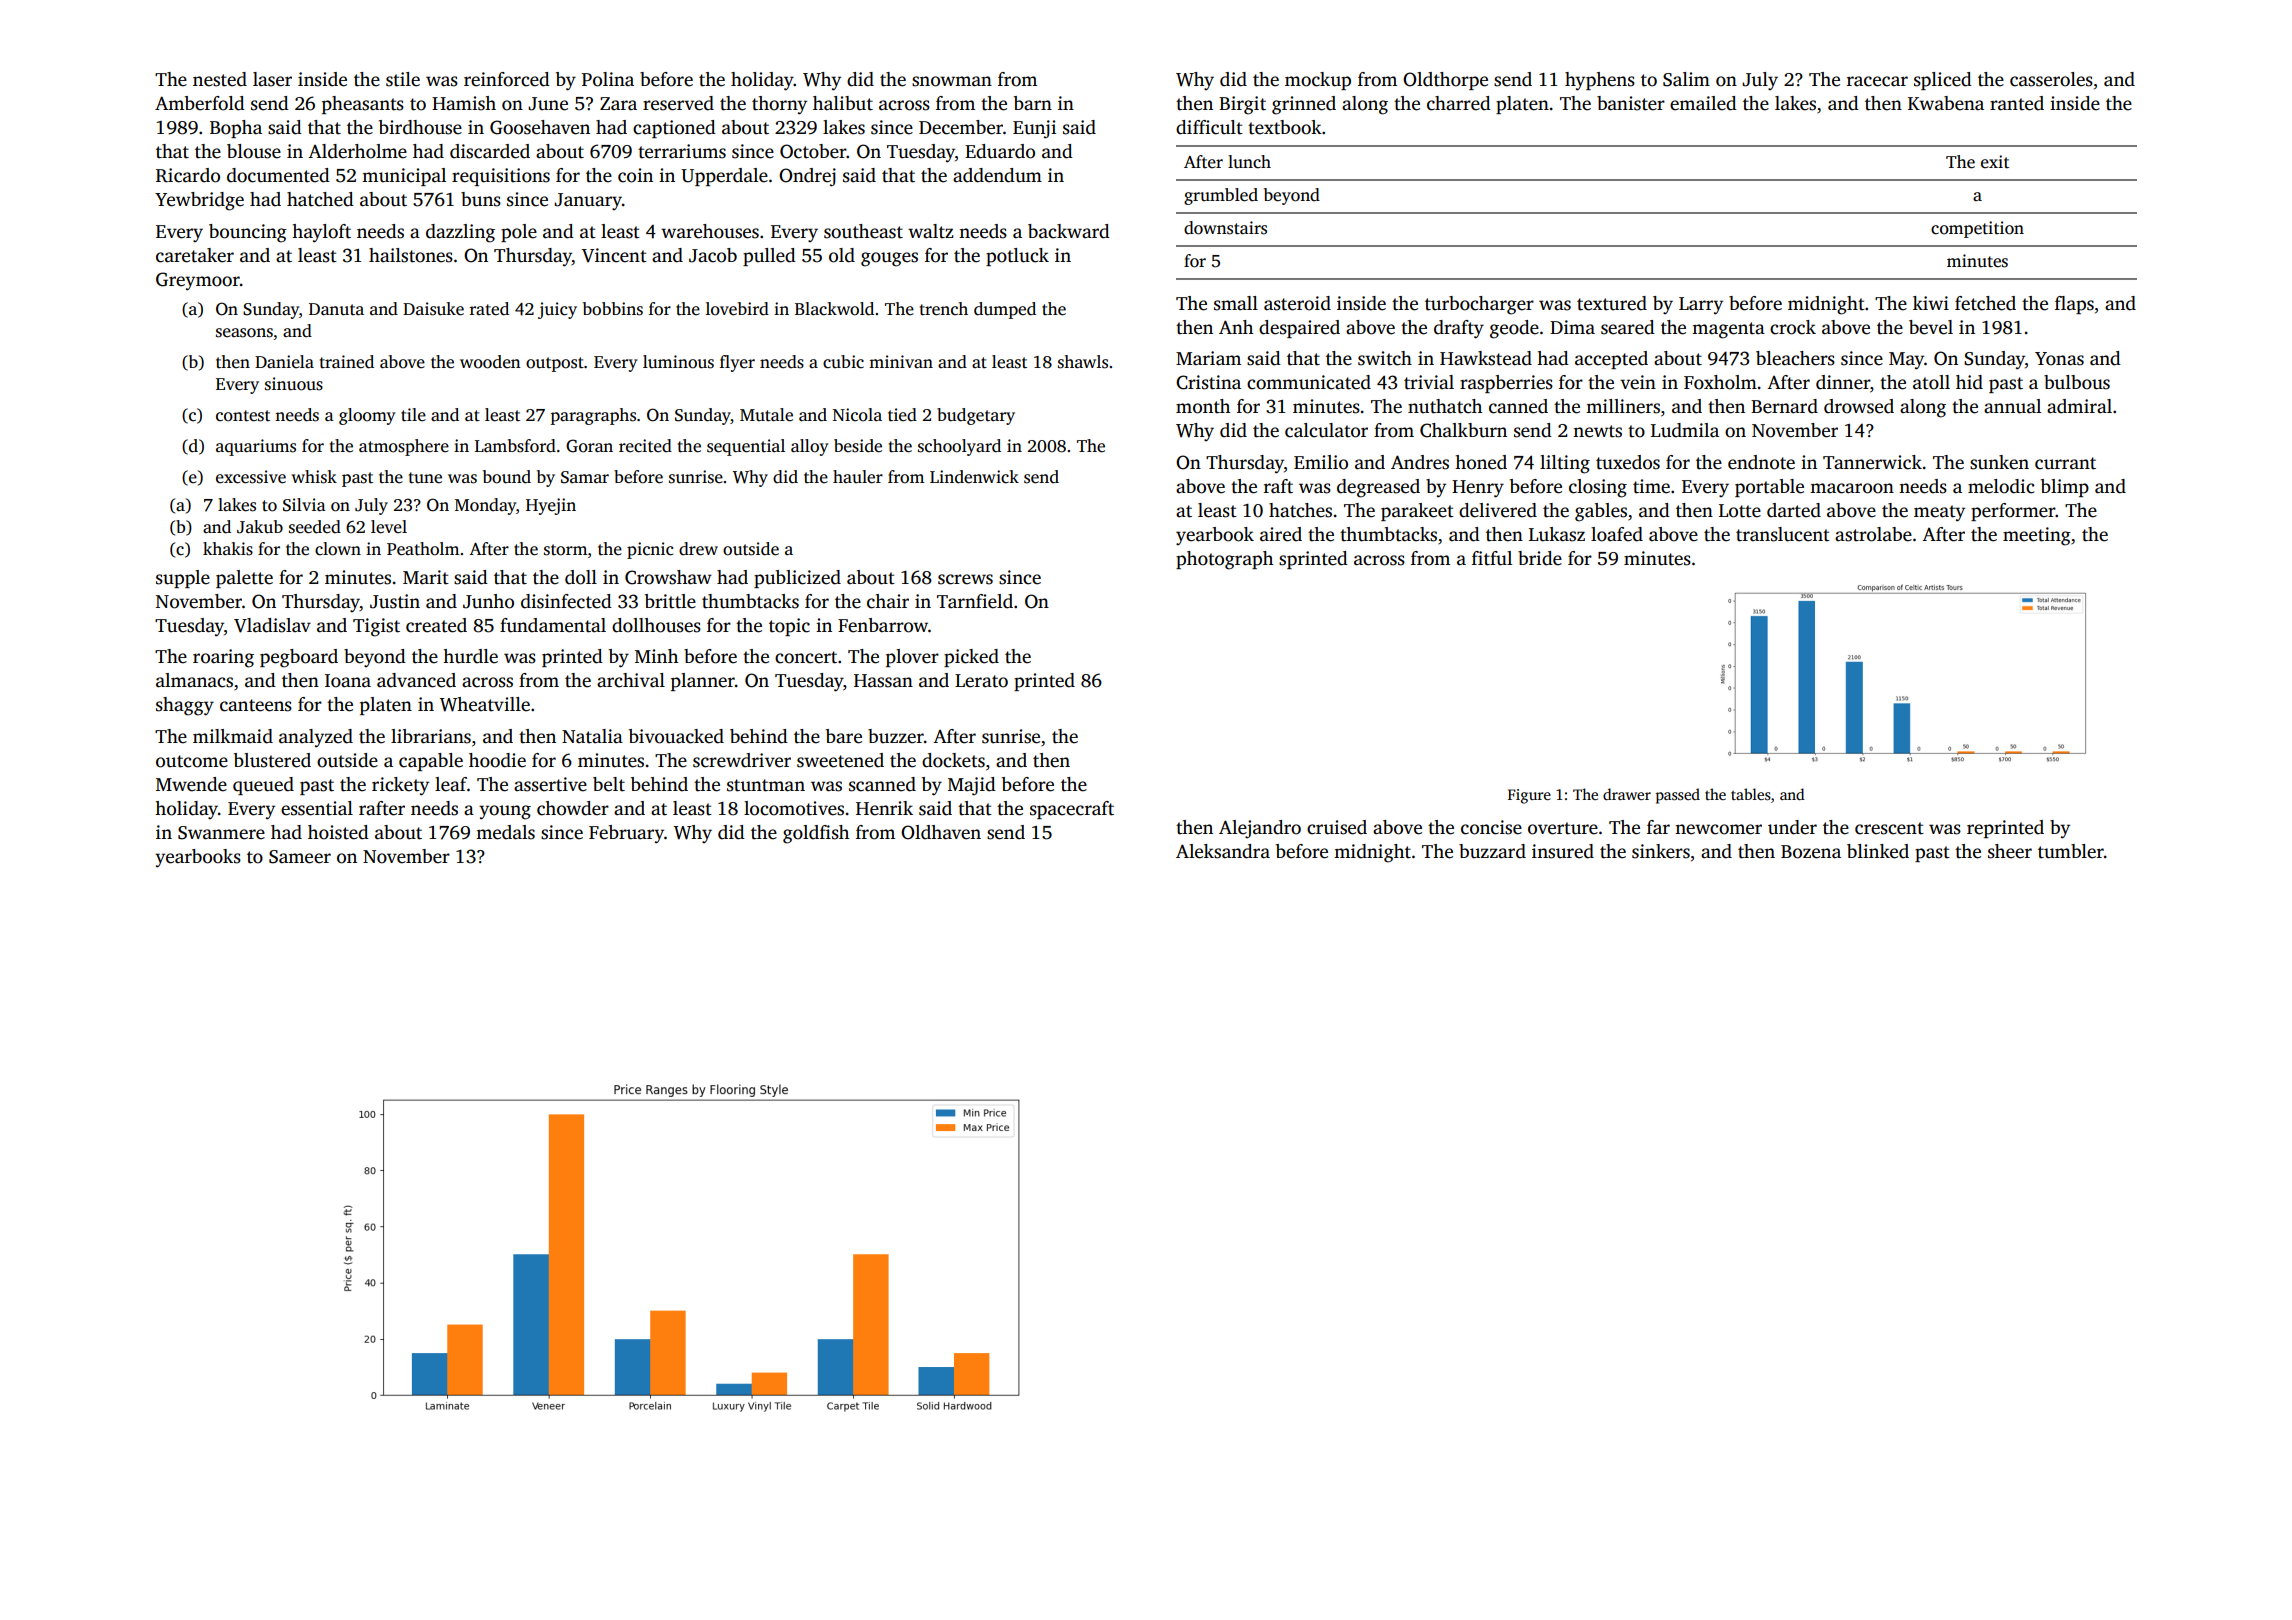 The width and height of the page is (2292, 1620). What do you see at coordinates (490, 362) in the page?
I see `wooden` at bounding box center [490, 362].
